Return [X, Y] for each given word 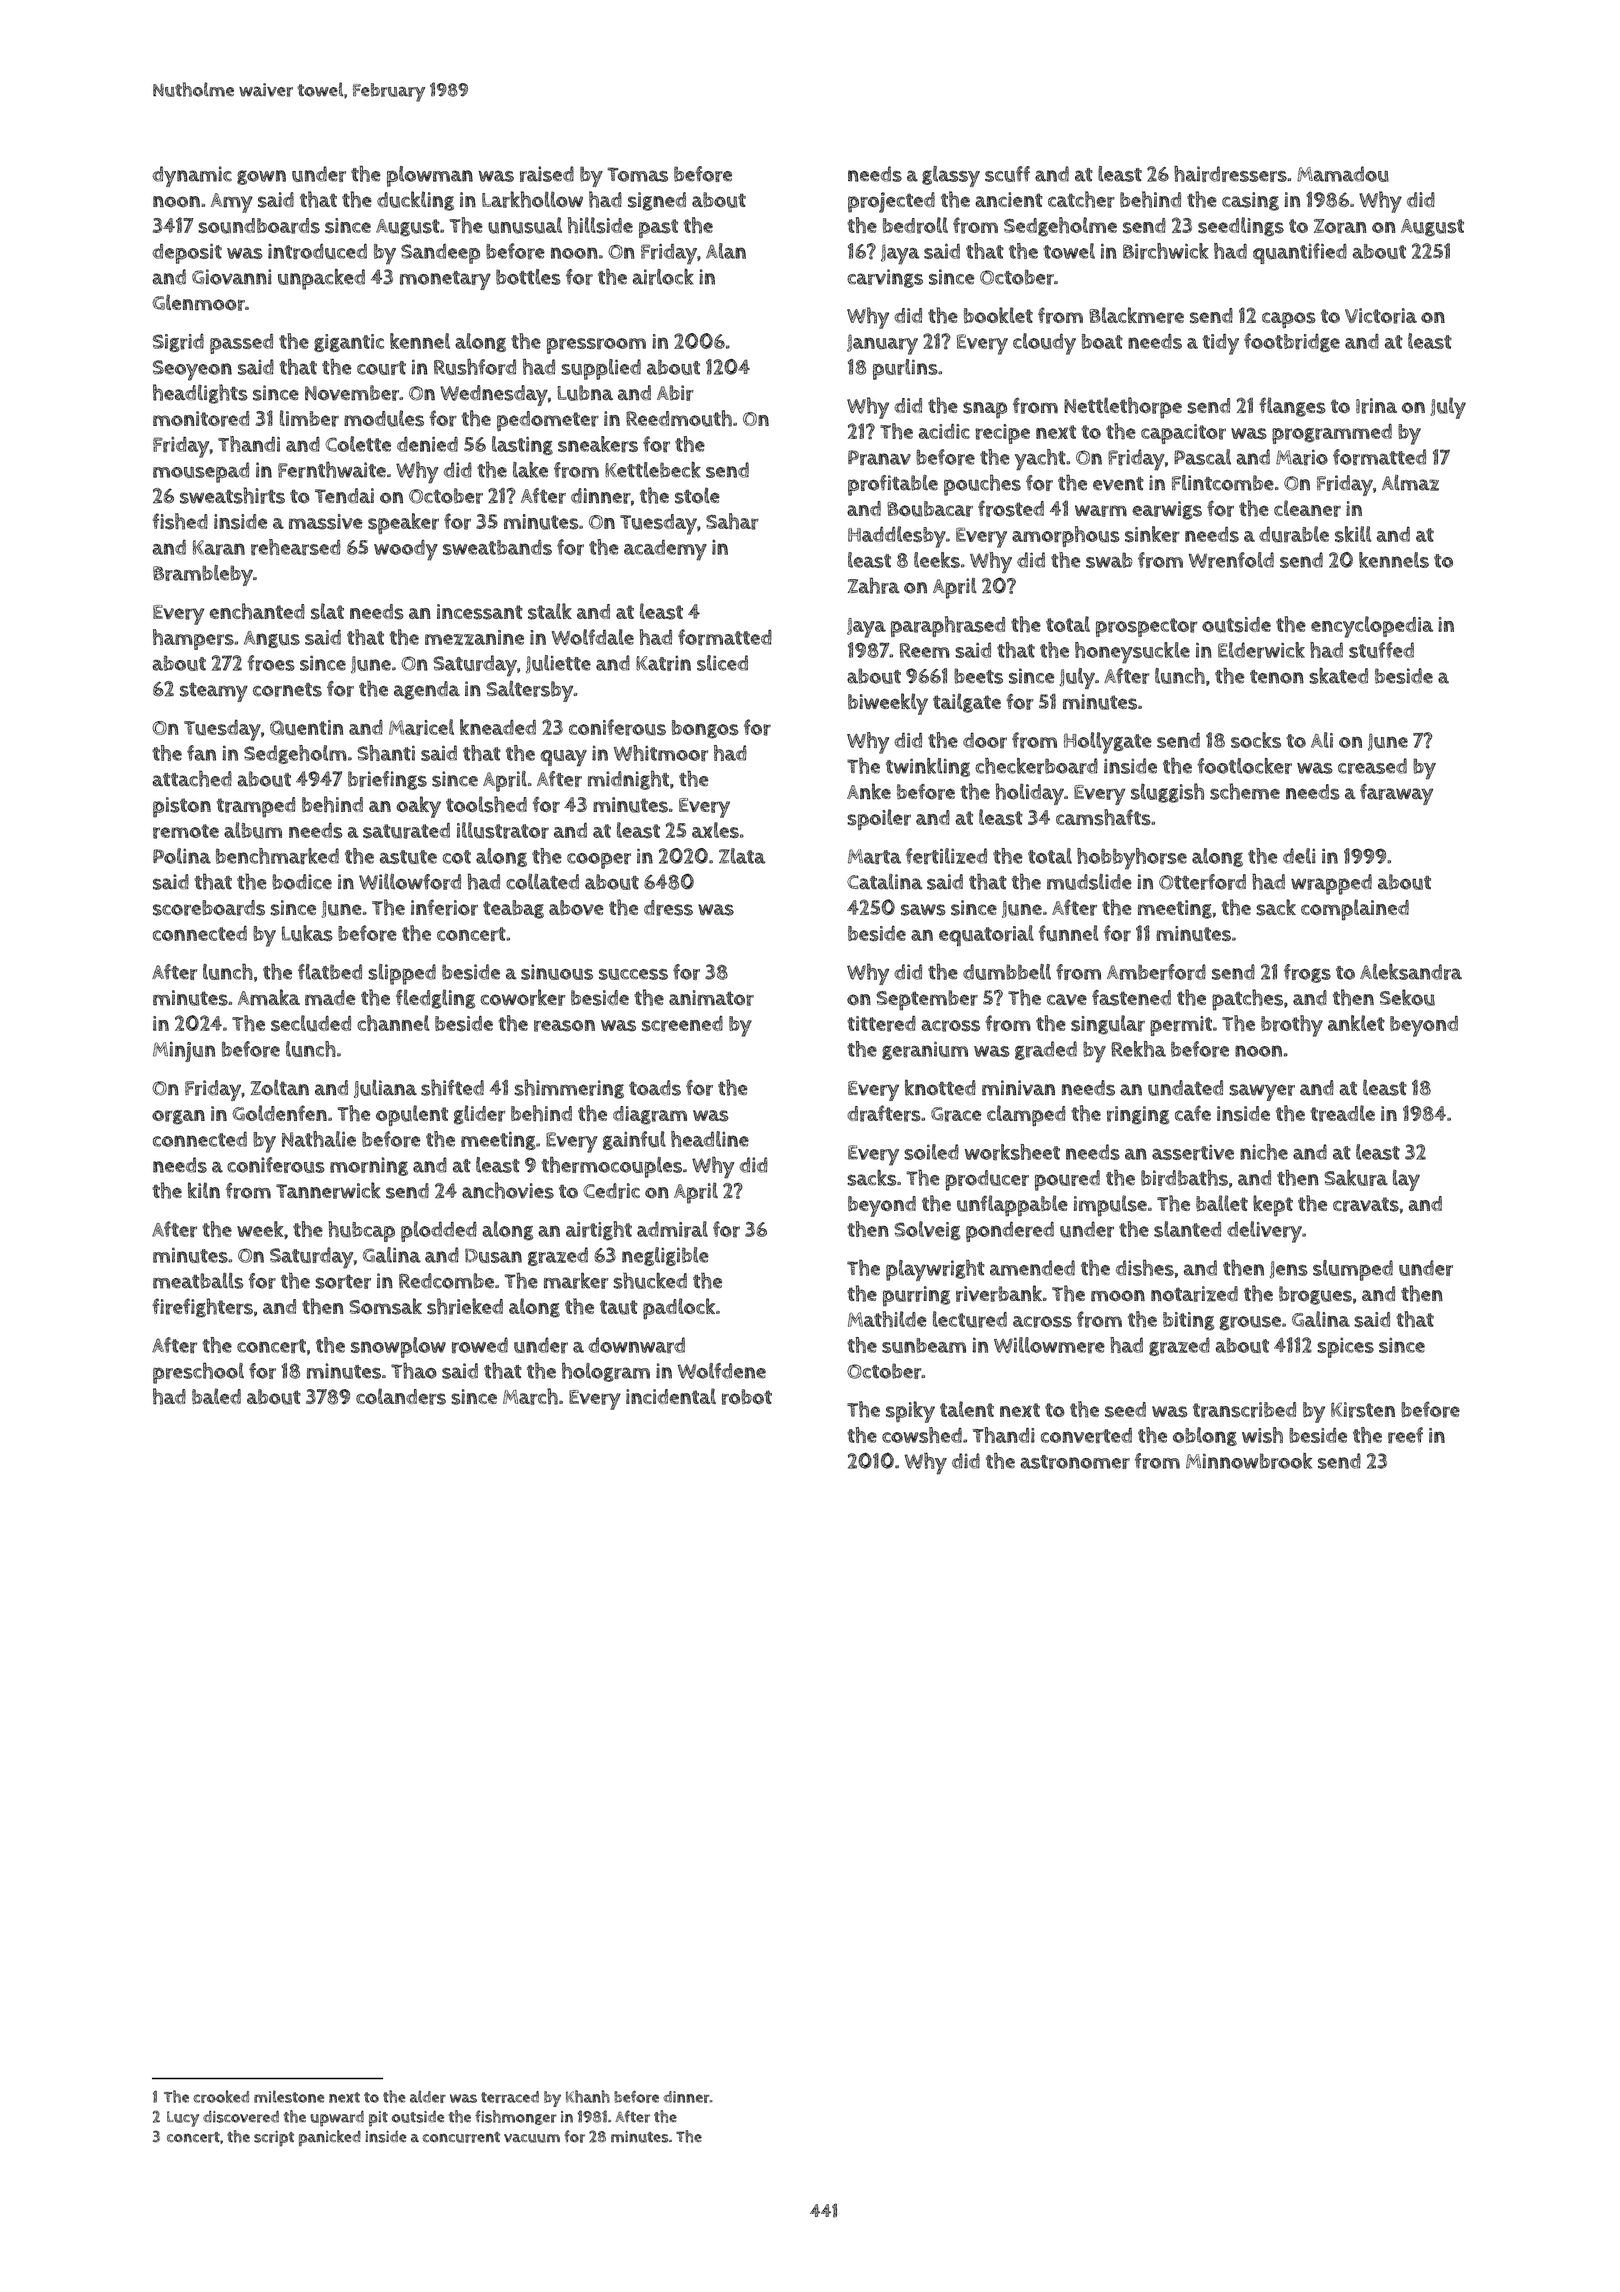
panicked [330, 2138]
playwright [935, 1270]
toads [655, 1088]
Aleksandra [1411, 971]
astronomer [1075, 1462]
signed [657, 201]
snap [985, 410]
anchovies [508, 1190]
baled [216, 1396]
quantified [1300, 253]
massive [326, 522]
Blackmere [1136, 315]
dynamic [192, 176]
